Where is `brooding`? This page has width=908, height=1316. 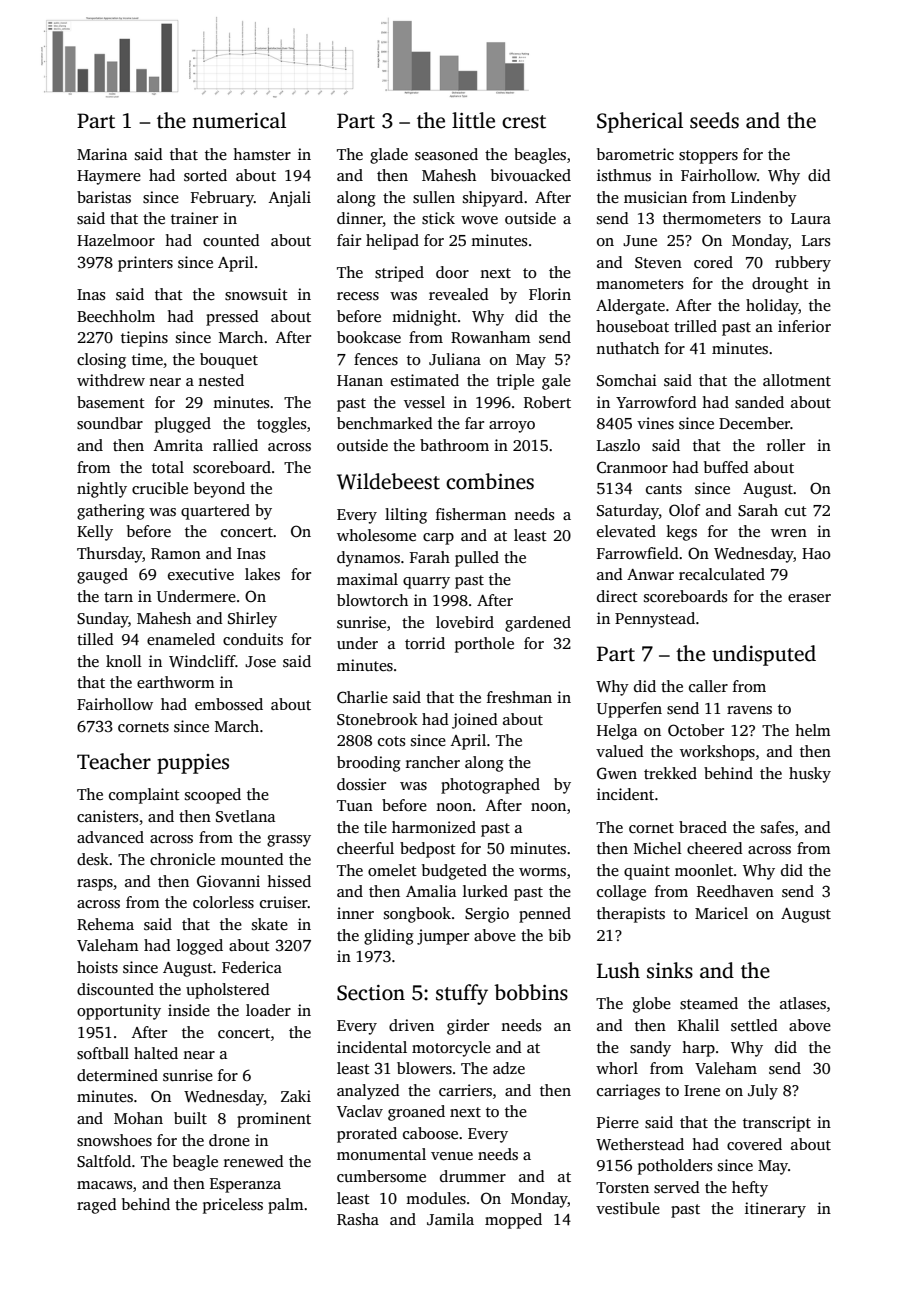
brooding is located at coordinates (369, 764).
